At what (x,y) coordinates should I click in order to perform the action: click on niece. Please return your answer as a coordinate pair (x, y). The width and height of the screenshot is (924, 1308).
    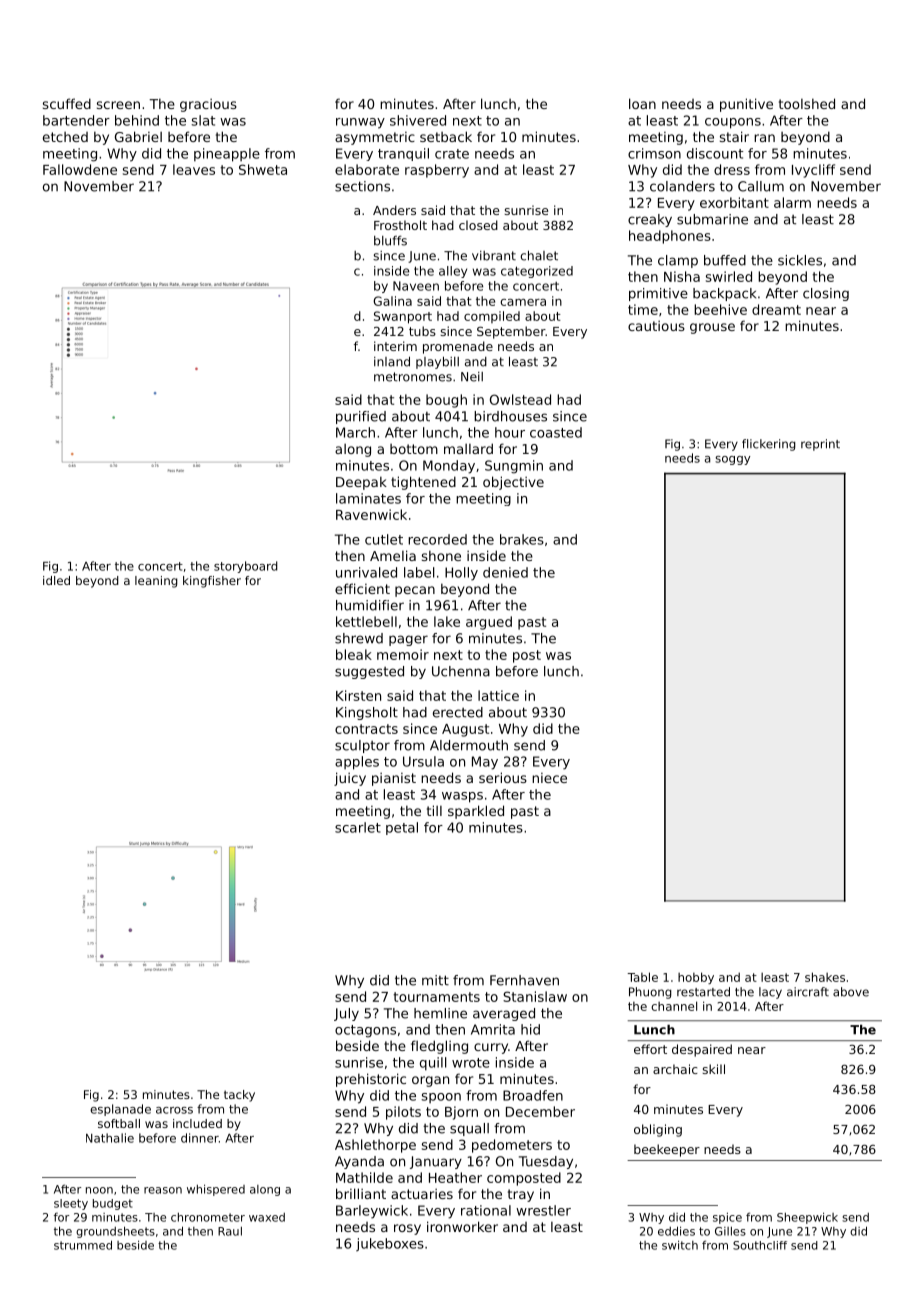
    Looking at the image, I should click on (549, 778).
